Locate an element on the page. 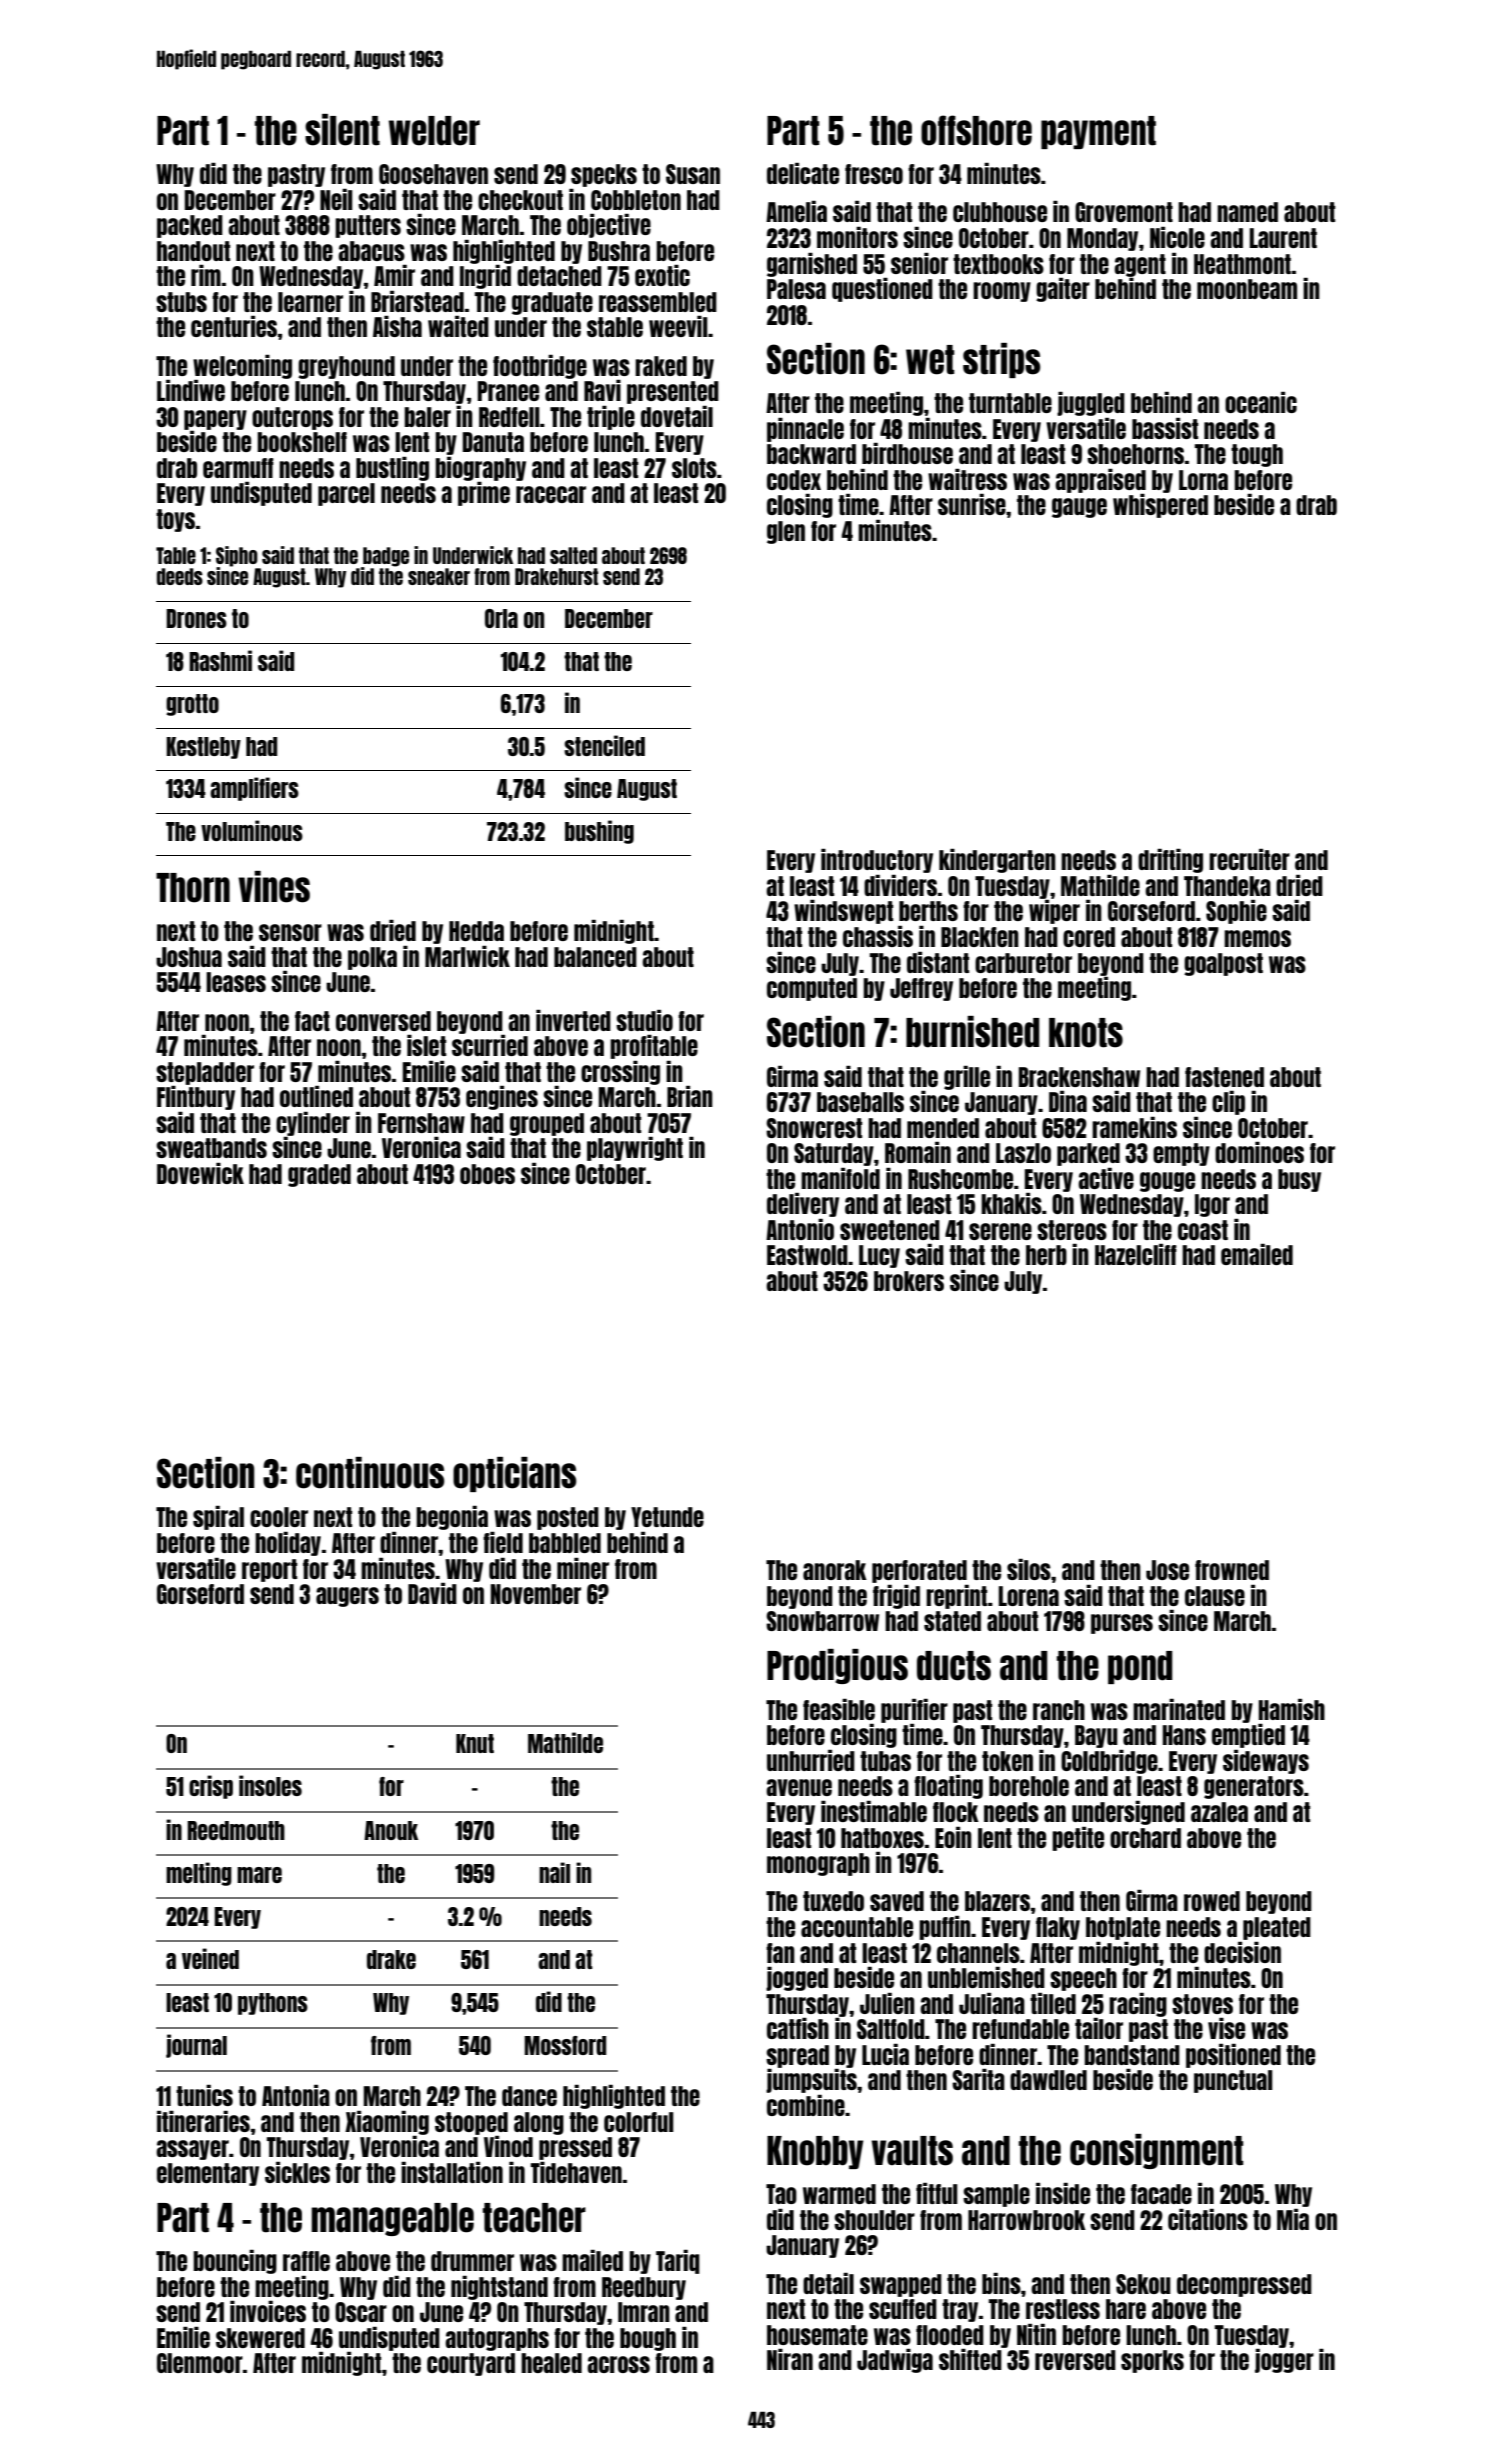 The image size is (1496, 2464). delicate is located at coordinates (803, 173).
